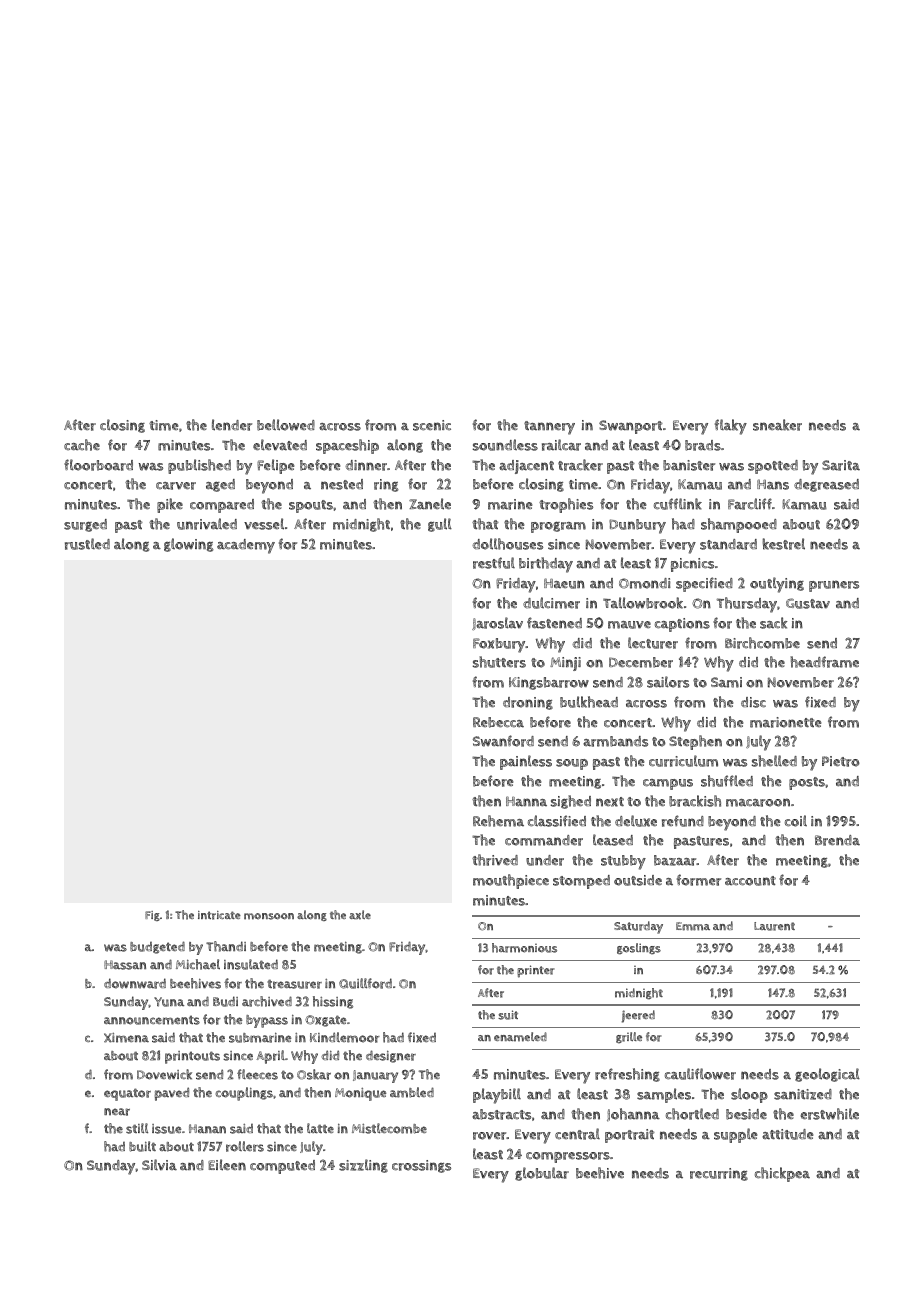 Image resolution: width=924 pixels, height=1308 pixels. Describe the element at coordinates (82, 445) in the screenshot. I see `cache` at that location.
